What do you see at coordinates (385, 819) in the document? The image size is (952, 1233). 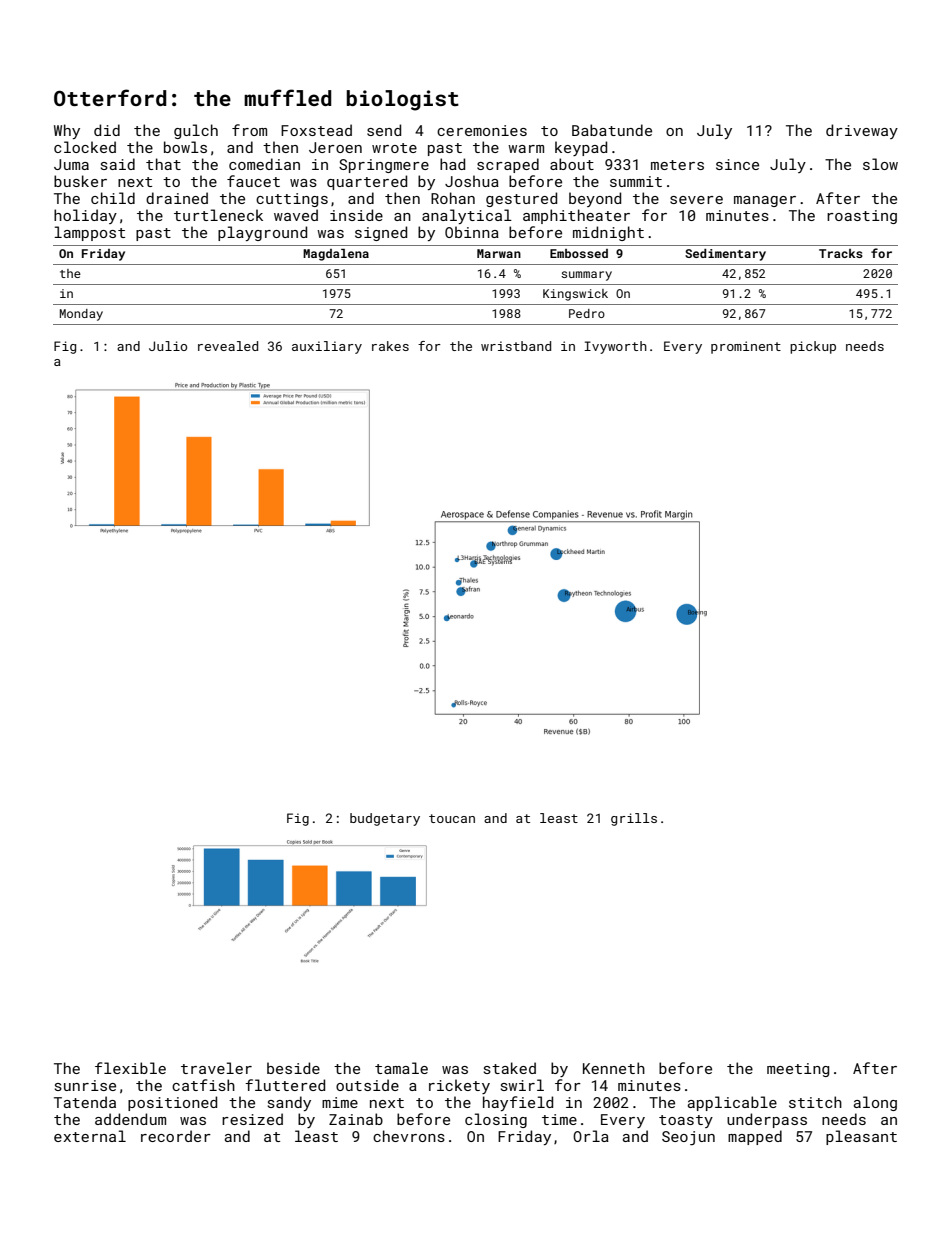 I see `budgetary` at bounding box center [385, 819].
